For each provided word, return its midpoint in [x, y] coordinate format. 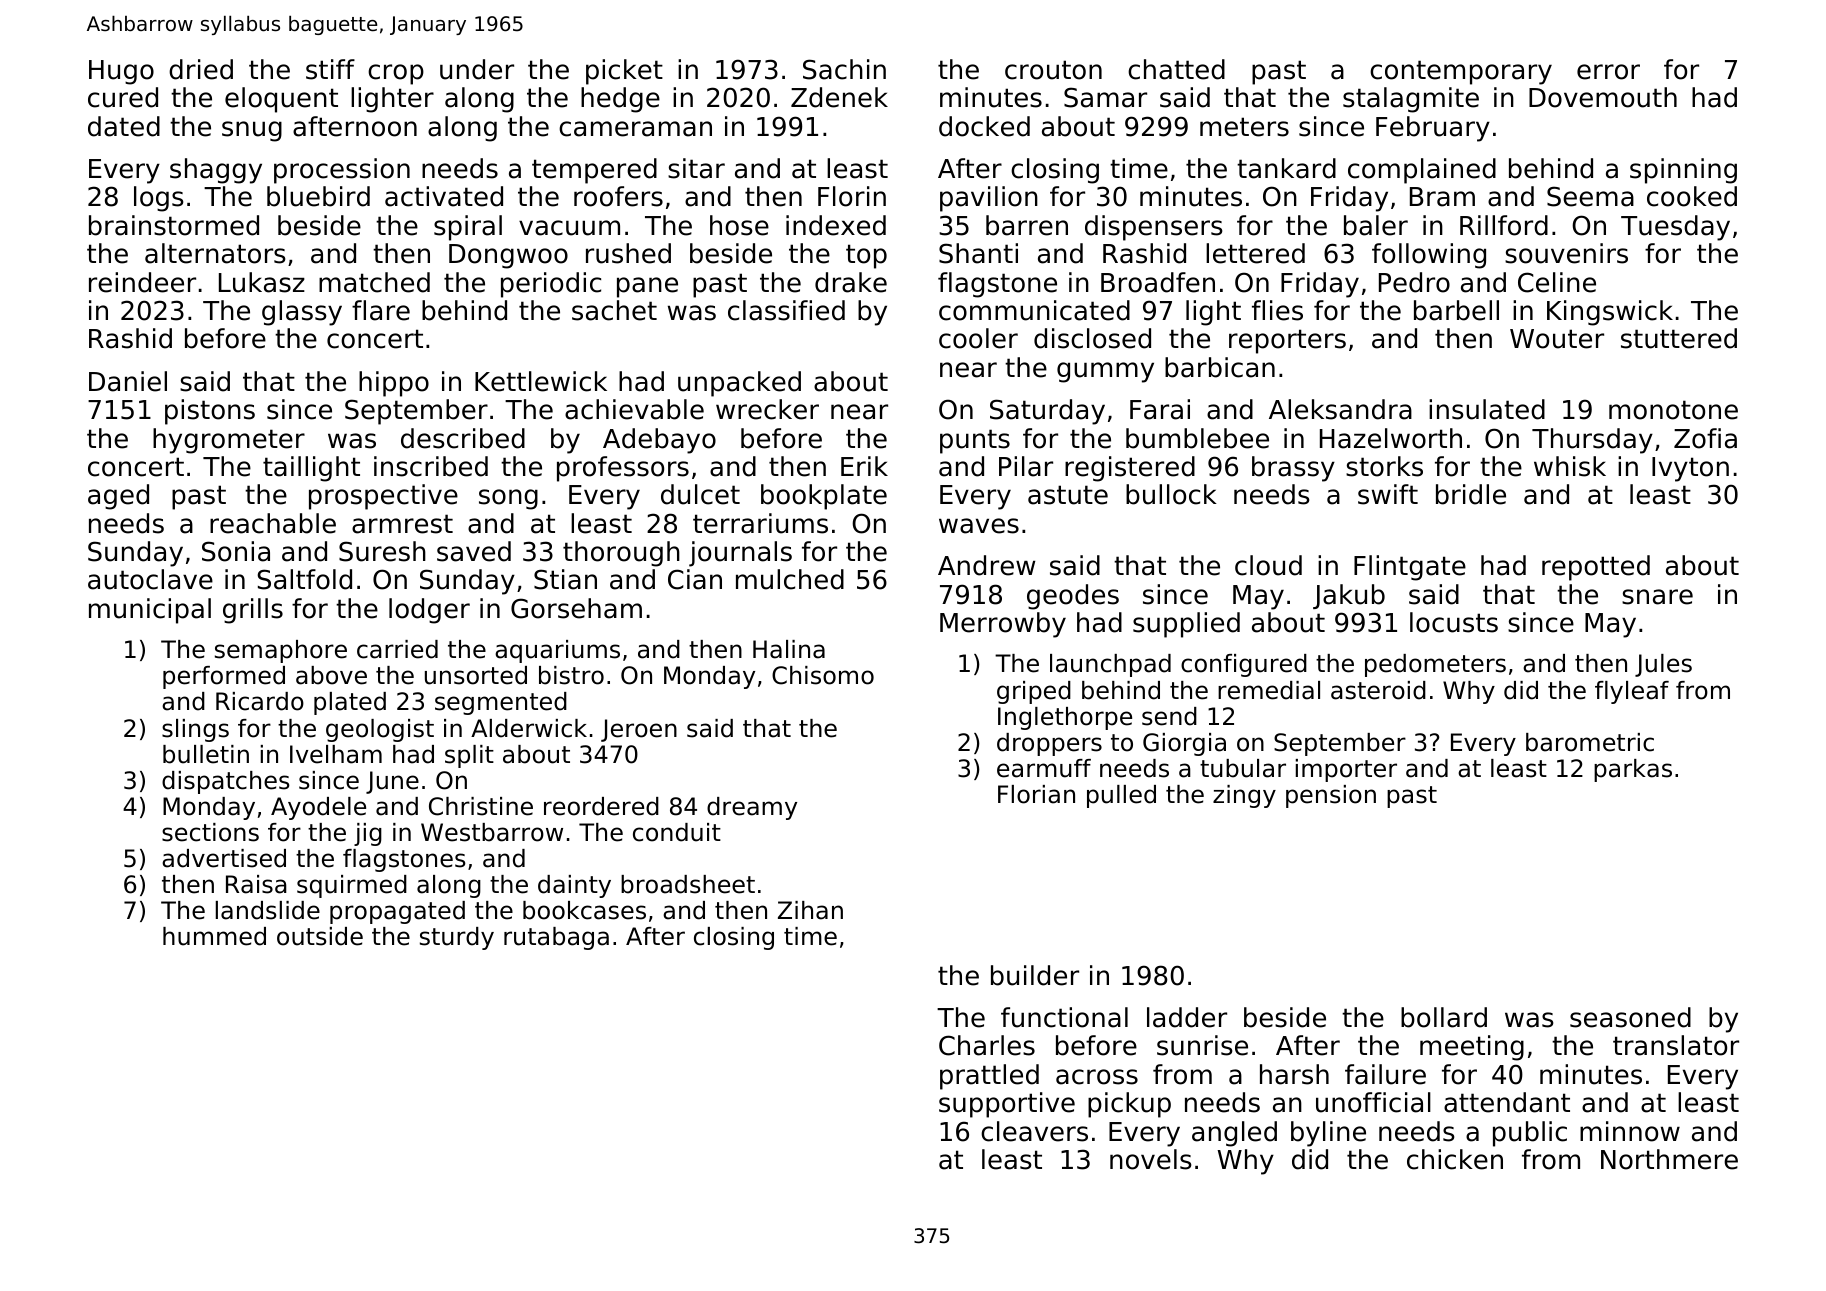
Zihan [810, 910]
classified [786, 310]
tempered [594, 171]
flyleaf [1632, 692]
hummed [214, 936]
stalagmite [1411, 100]
